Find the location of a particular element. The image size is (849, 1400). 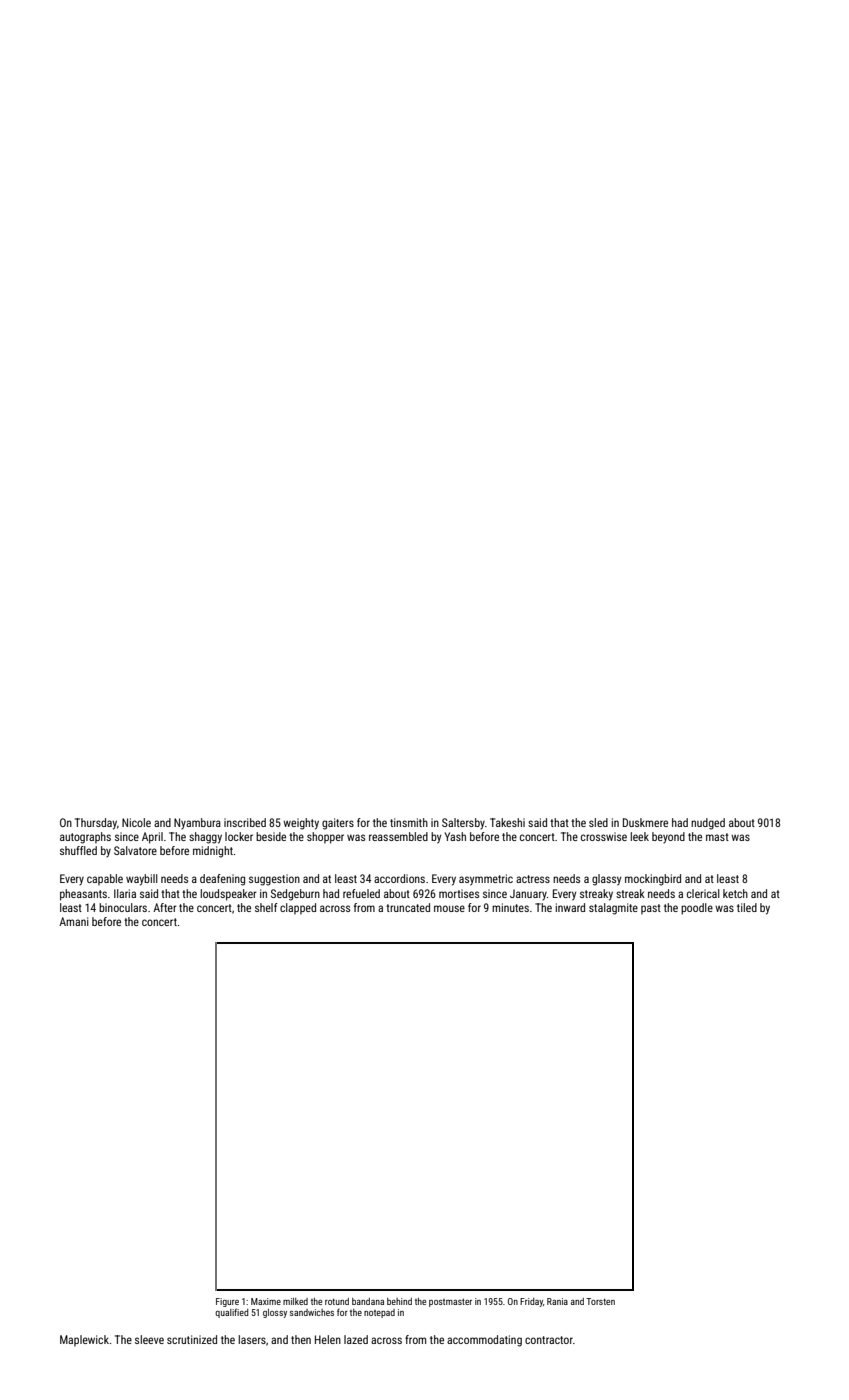

stalagmite is located at coordinates (613, 909).
